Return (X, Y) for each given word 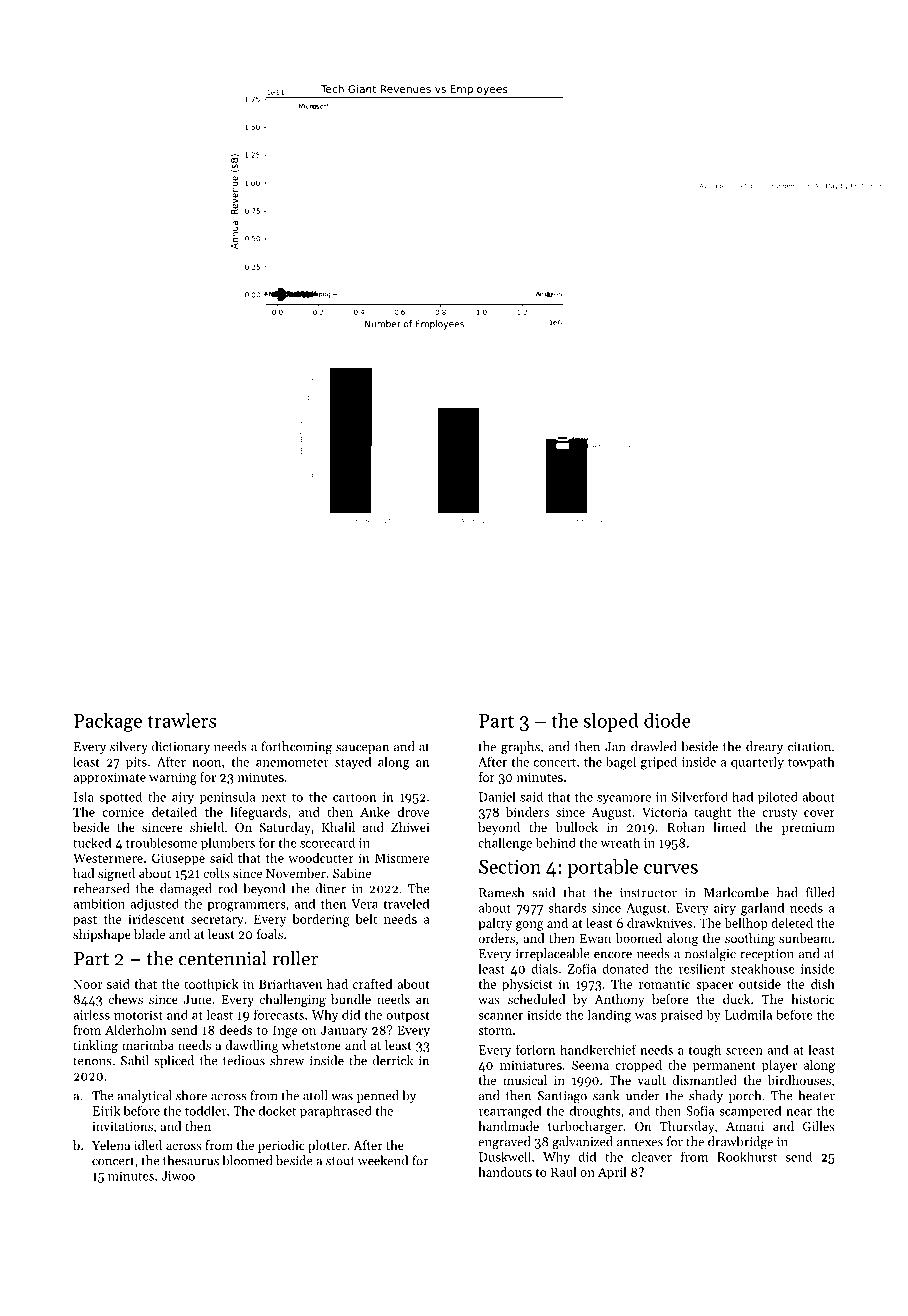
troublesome (161, 842)
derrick (393, 1060)
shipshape (102, 935)
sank (606, 1095)
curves (671, 869)
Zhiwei (410, 827)
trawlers (181, 720)
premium (808, 829)
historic (813, 999)
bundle (351, 999)
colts (216, 873)
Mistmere (402, 858)
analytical (144, 1096)
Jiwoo (178, 1176)
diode (667, 720)
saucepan (362, 749)
